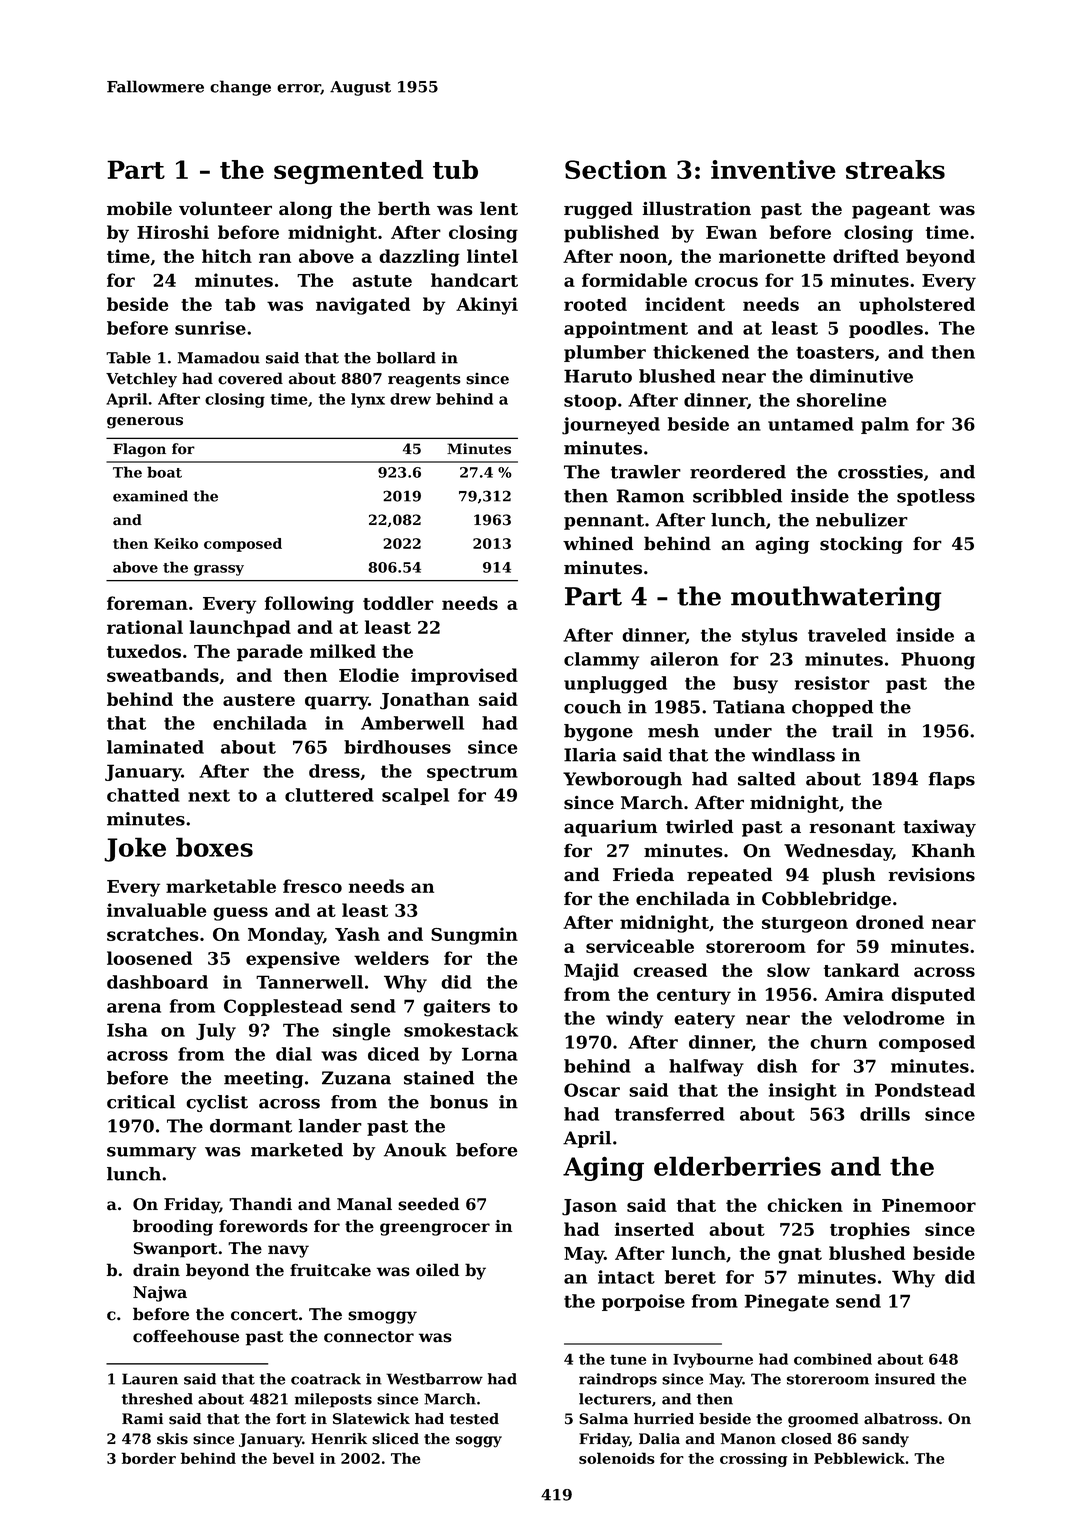 This page has width=1082, height=1537. I want to click on stocking, so click(861, 545).
